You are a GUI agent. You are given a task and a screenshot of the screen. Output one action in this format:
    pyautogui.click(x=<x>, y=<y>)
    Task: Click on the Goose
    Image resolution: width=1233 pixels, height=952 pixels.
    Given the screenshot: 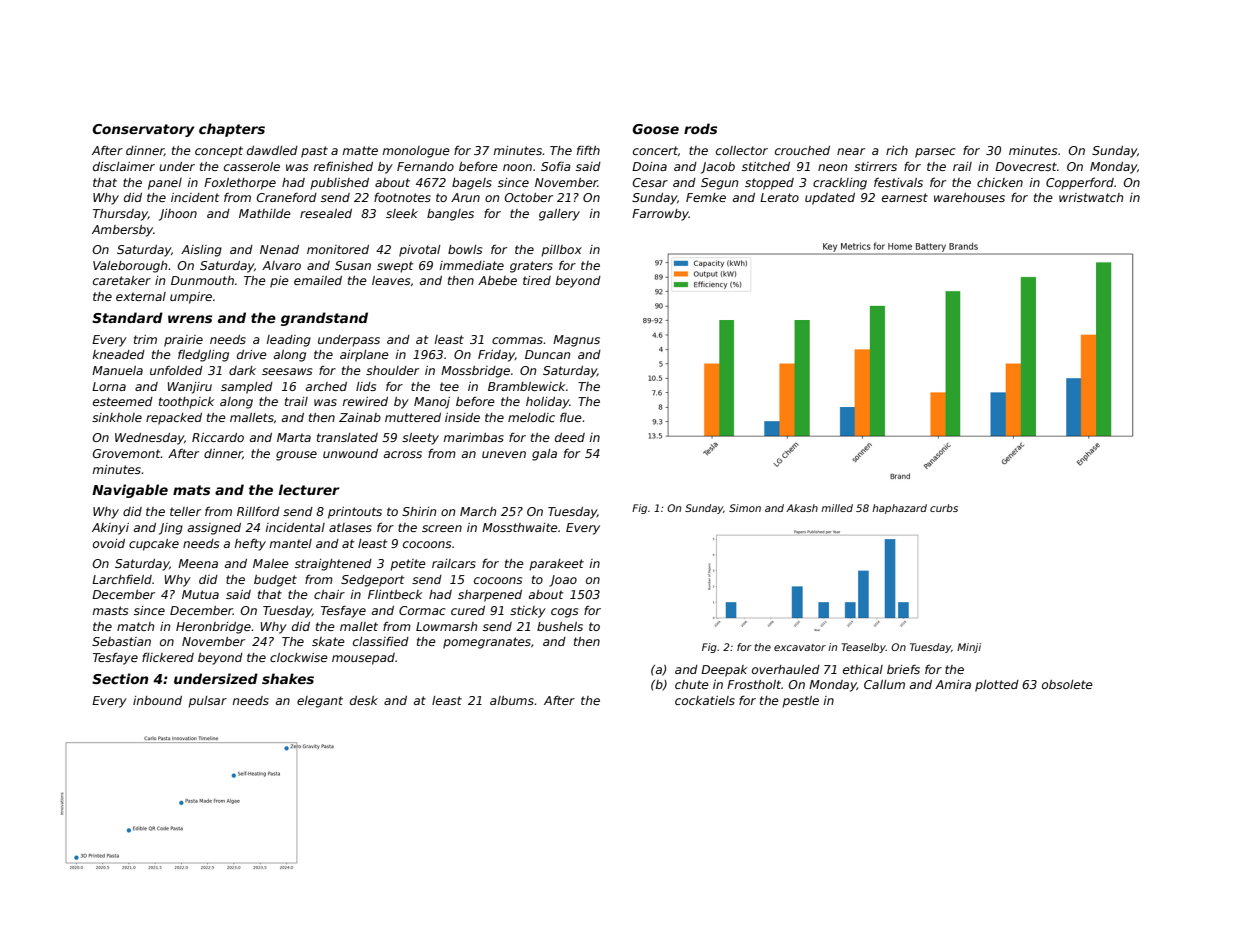 What is the action you would take?
    pyautogui.click(x=655, y=129)
